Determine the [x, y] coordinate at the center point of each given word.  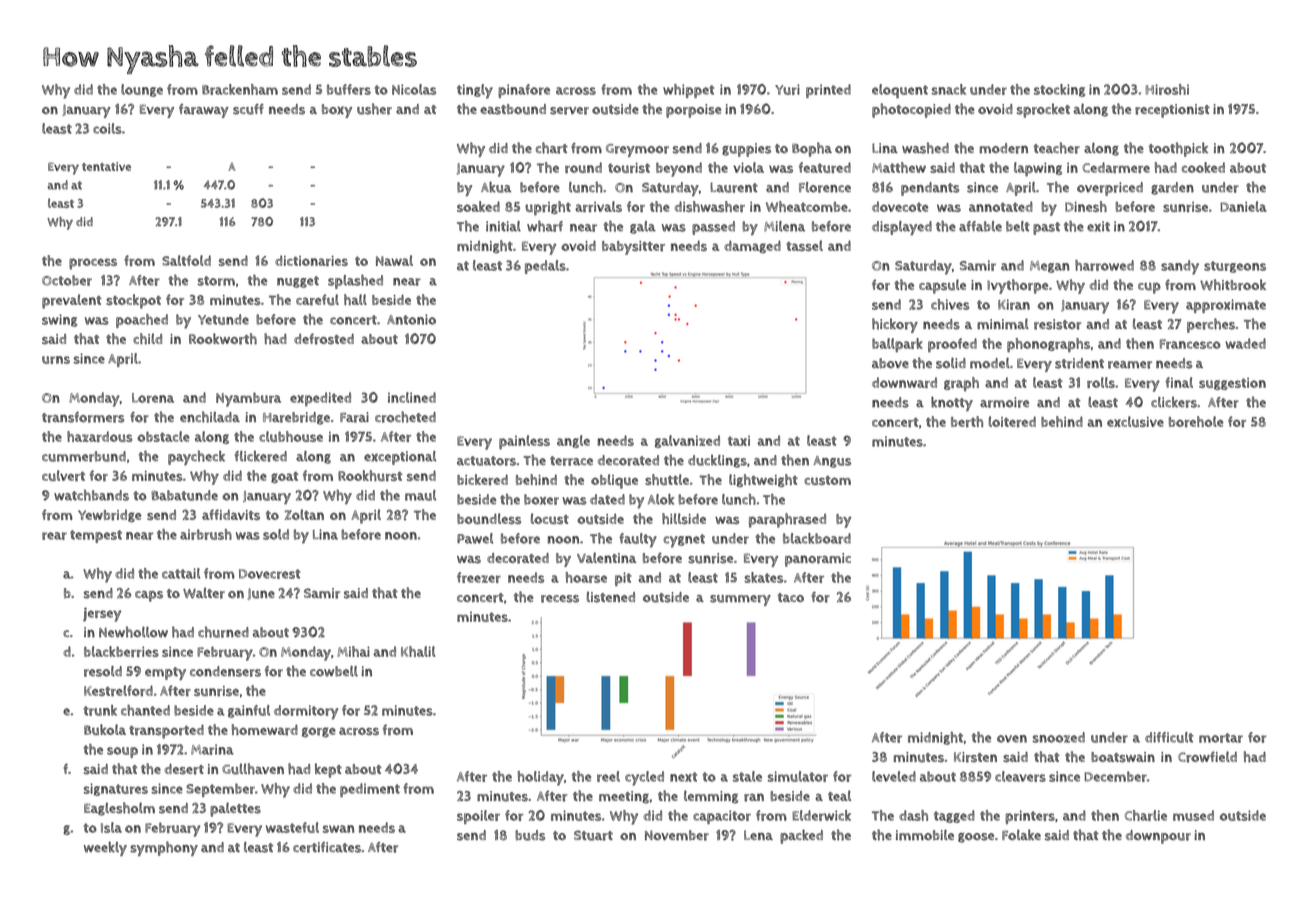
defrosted [324, 339]
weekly [105, 848]
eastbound [513, 109]
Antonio [411, 319]
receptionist [1172, 111]
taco [791, 597]
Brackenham [240, 89]
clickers [1174, 402]
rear [54, 536]
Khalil [418, 651]
